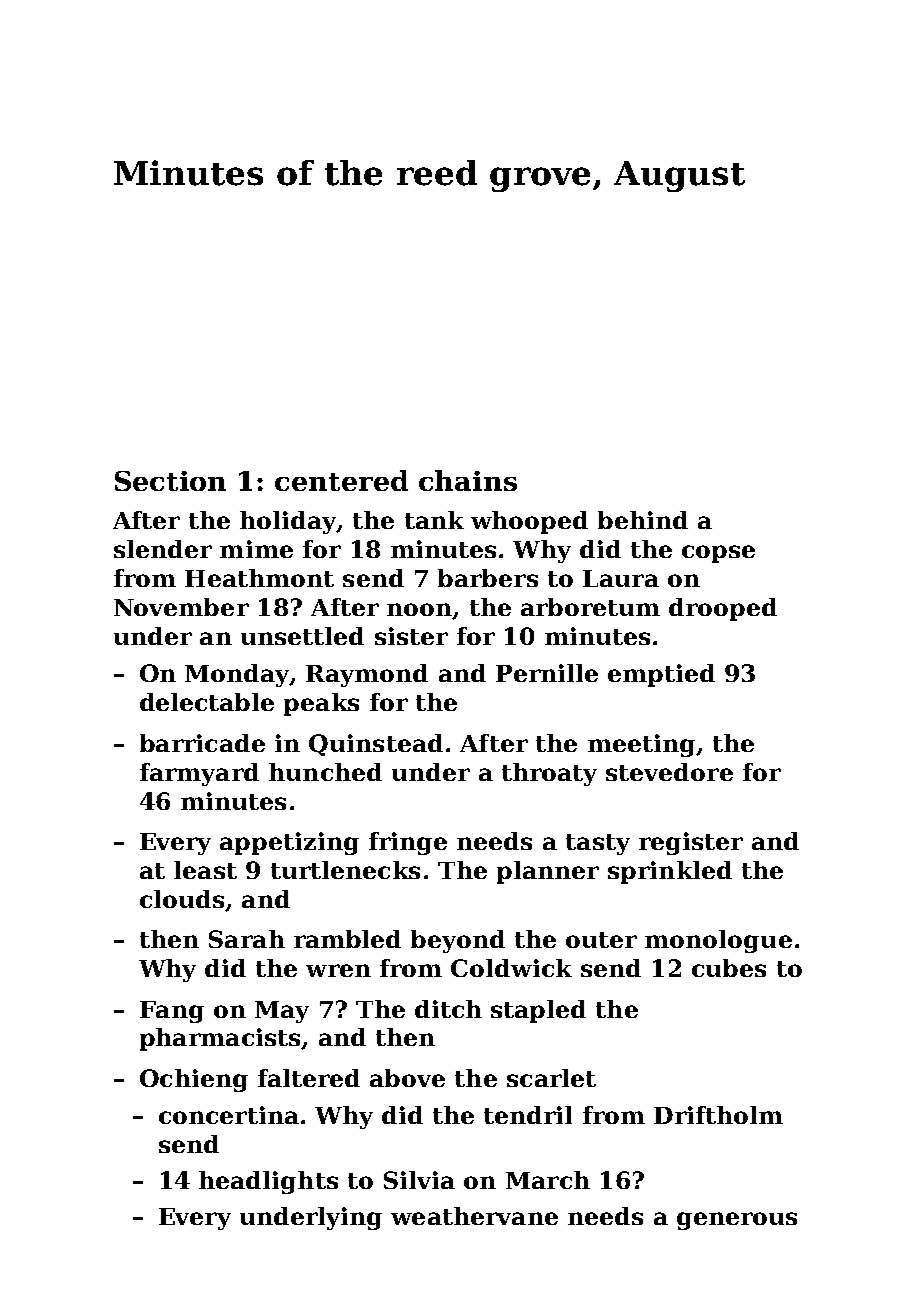 This screenshot has width=924, height=1311. Describe the element at coordinates (511, 968) in the screenshot. I see `Coldwick` at that location.
